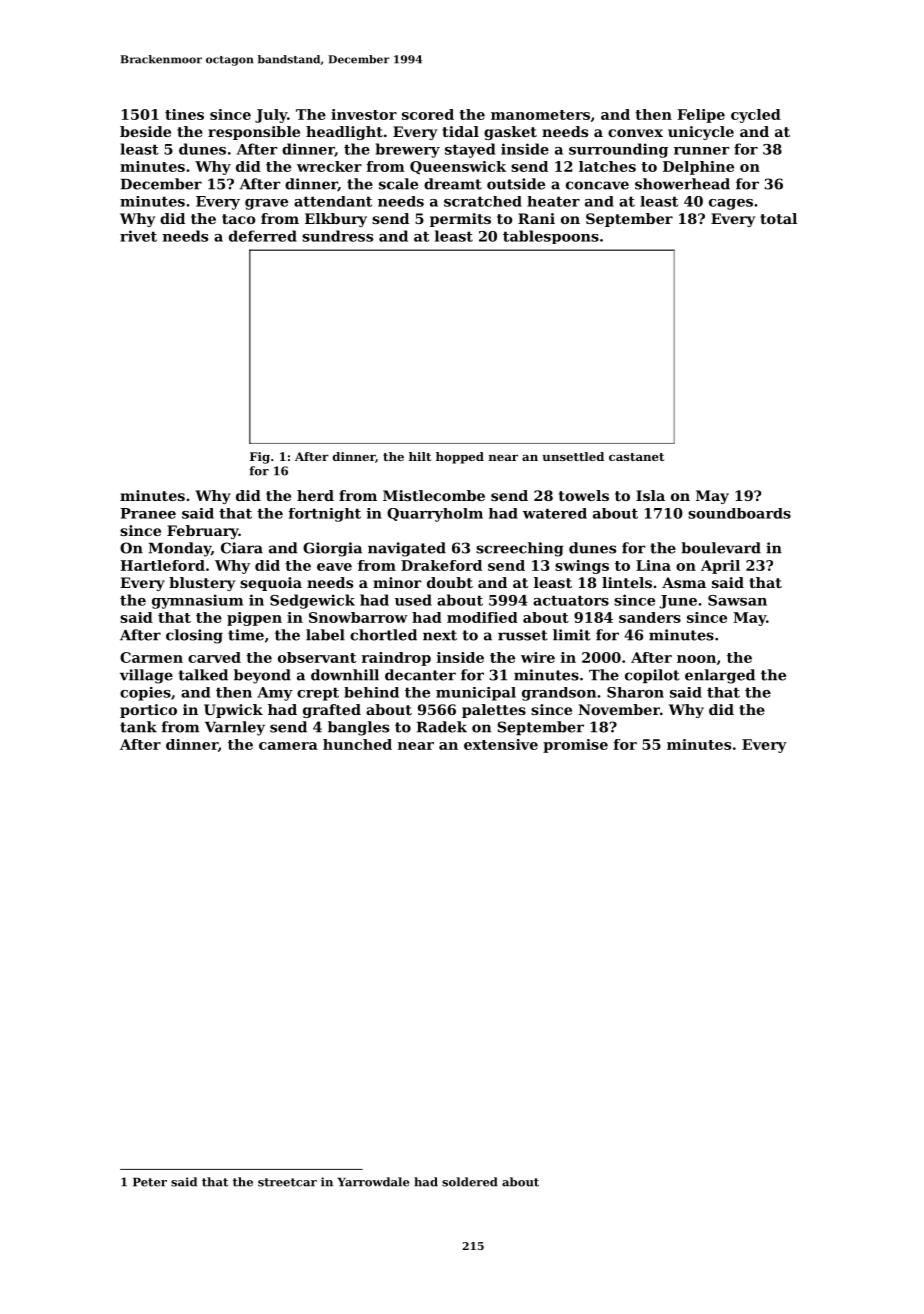 This page has width=924, height=1314. What do you see at coordinates (150, 1182) in the page?
I see `Peter` at bounding box center [150, 1182].
